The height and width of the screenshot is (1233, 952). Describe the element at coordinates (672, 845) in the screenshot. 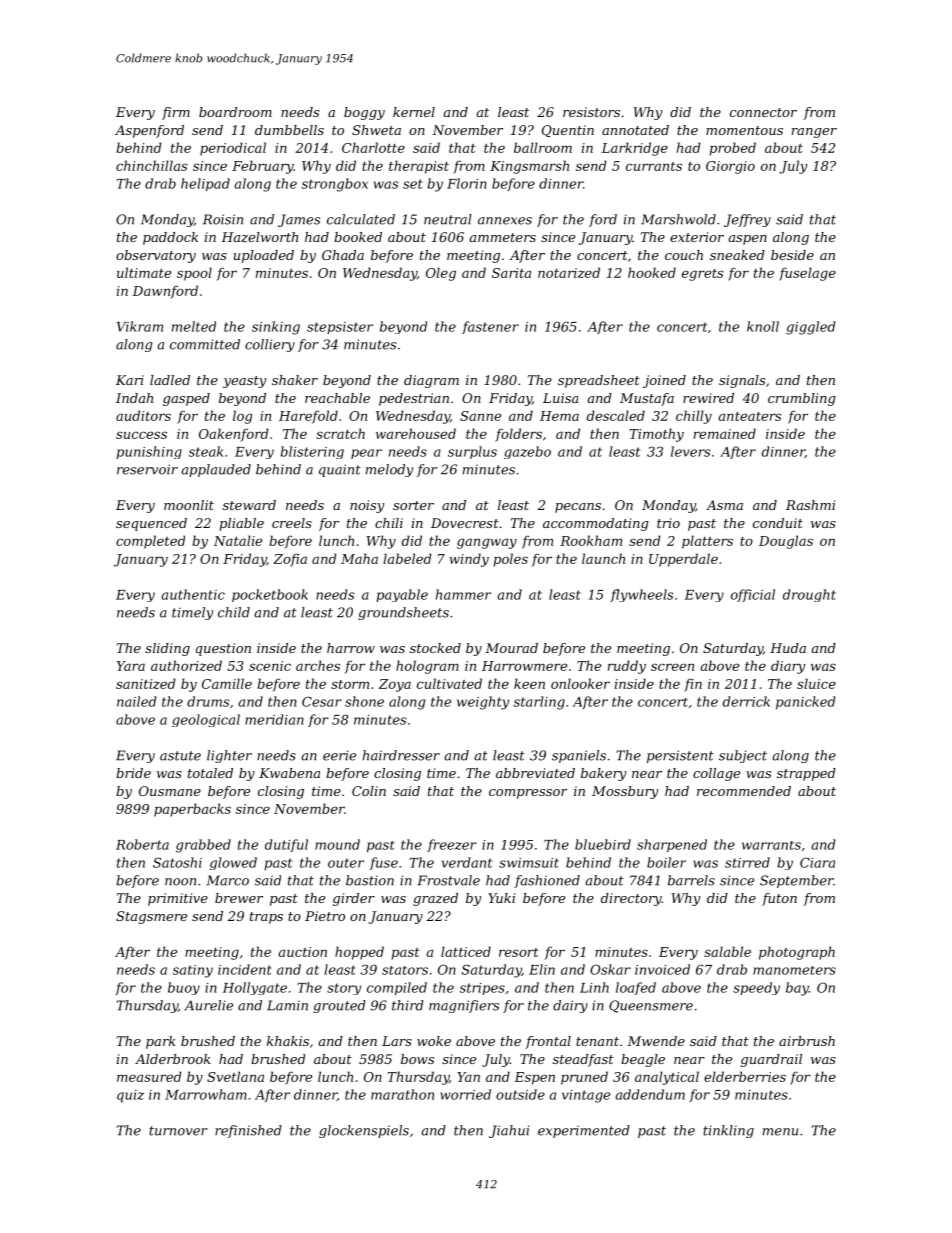

I see `sharpened` at that location.
